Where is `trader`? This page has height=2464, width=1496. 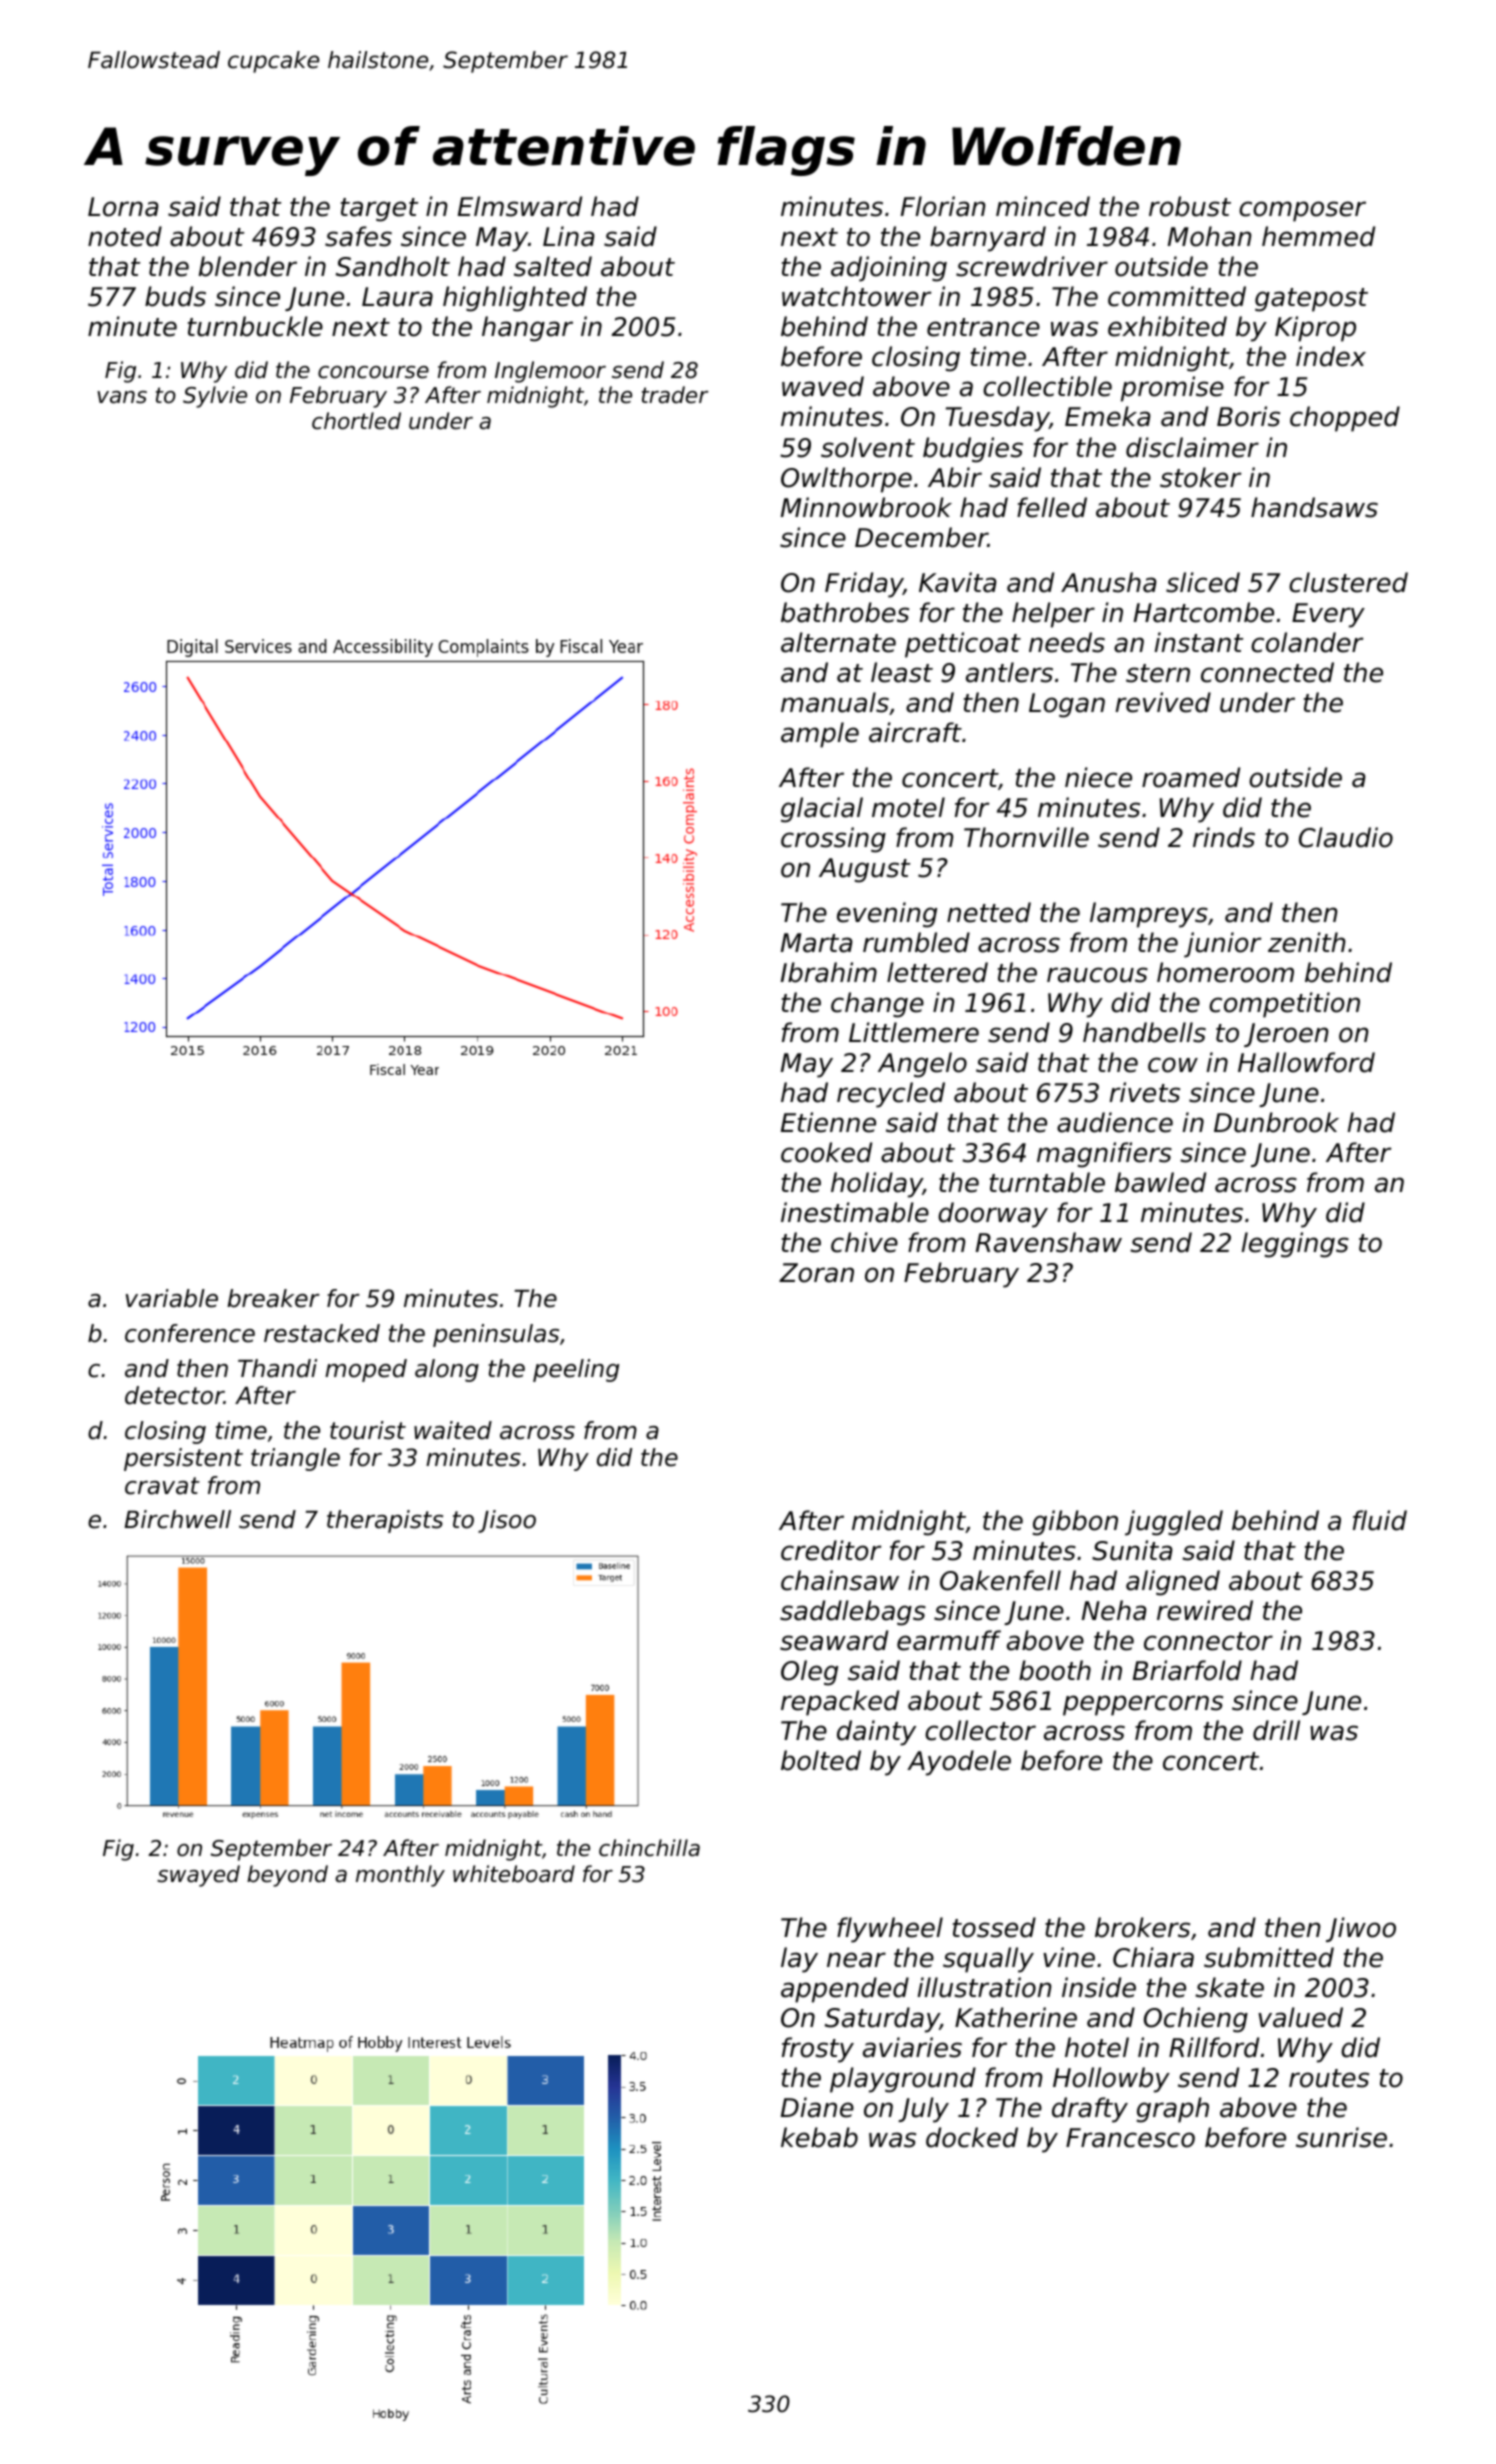 trader is located at coordinates (675, 395).
